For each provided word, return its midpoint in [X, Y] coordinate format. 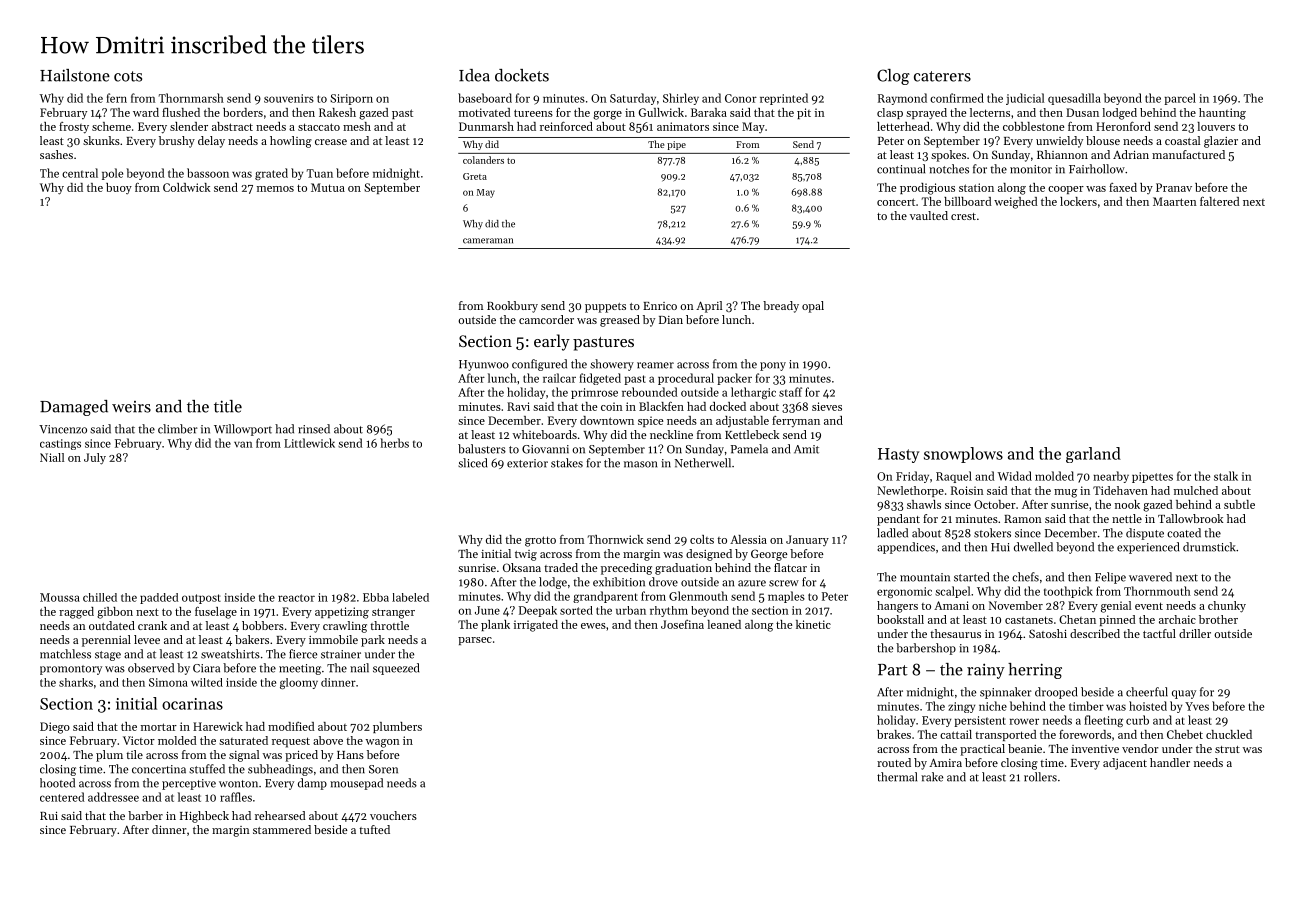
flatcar [790, 567]
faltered [1220, 201]
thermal [897, 777]
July [95, 459]
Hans [350, 755]
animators [683, 126]
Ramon [1023, 519]
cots [128, 76]
